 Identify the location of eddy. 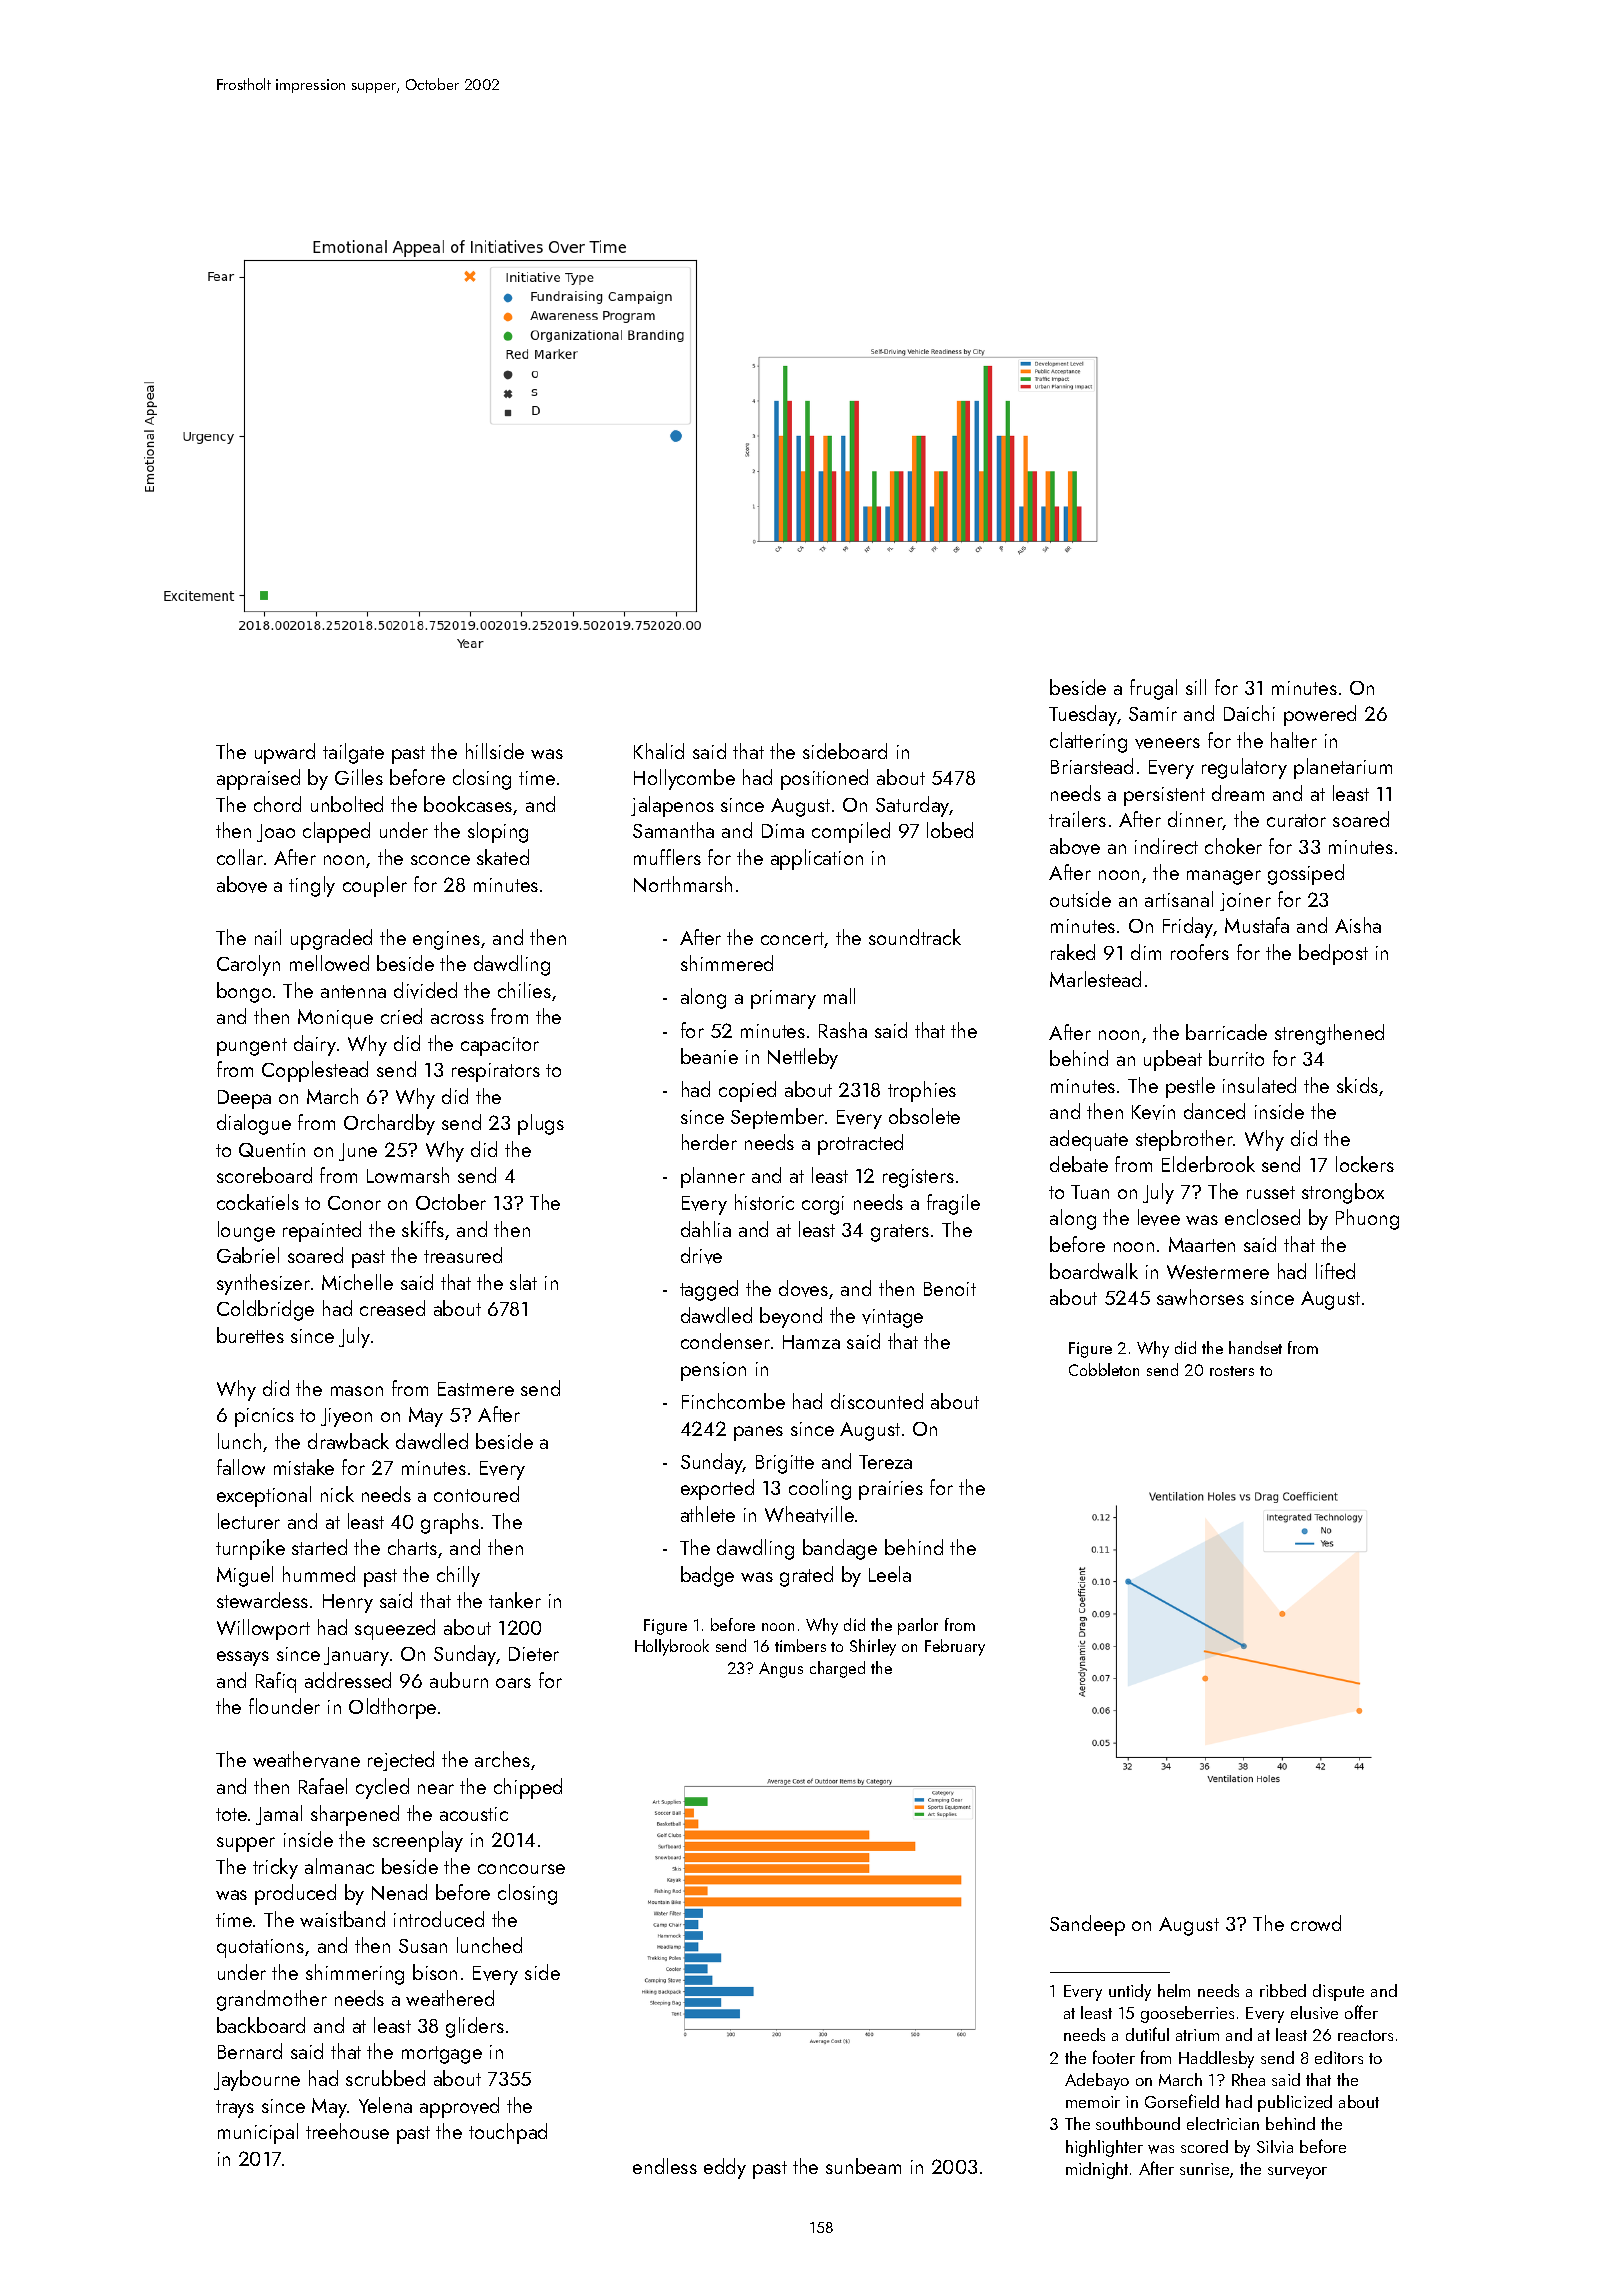
(725, 2168).
